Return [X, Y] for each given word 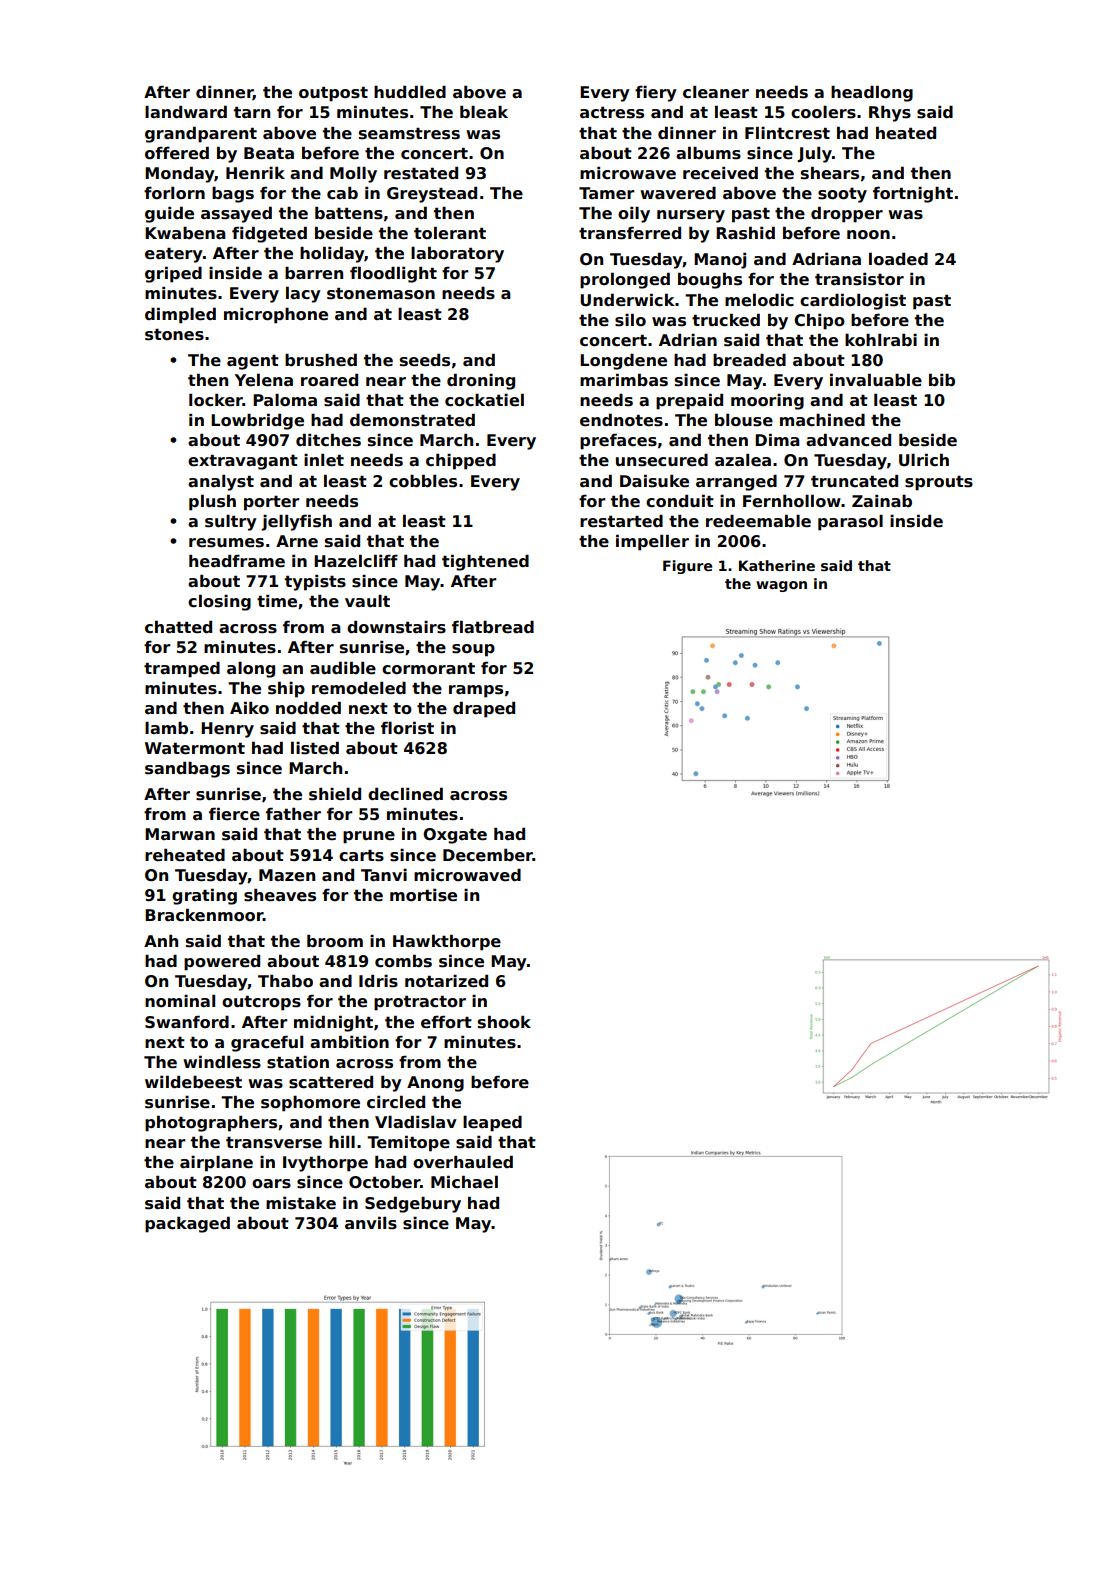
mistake [301, 1203]
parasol [850, 523]
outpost [333, 94]
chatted [178, 626]
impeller [652, 542]
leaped [492, 1124]
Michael [464, 1182]
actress [612, 112]
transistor [859, 279]
